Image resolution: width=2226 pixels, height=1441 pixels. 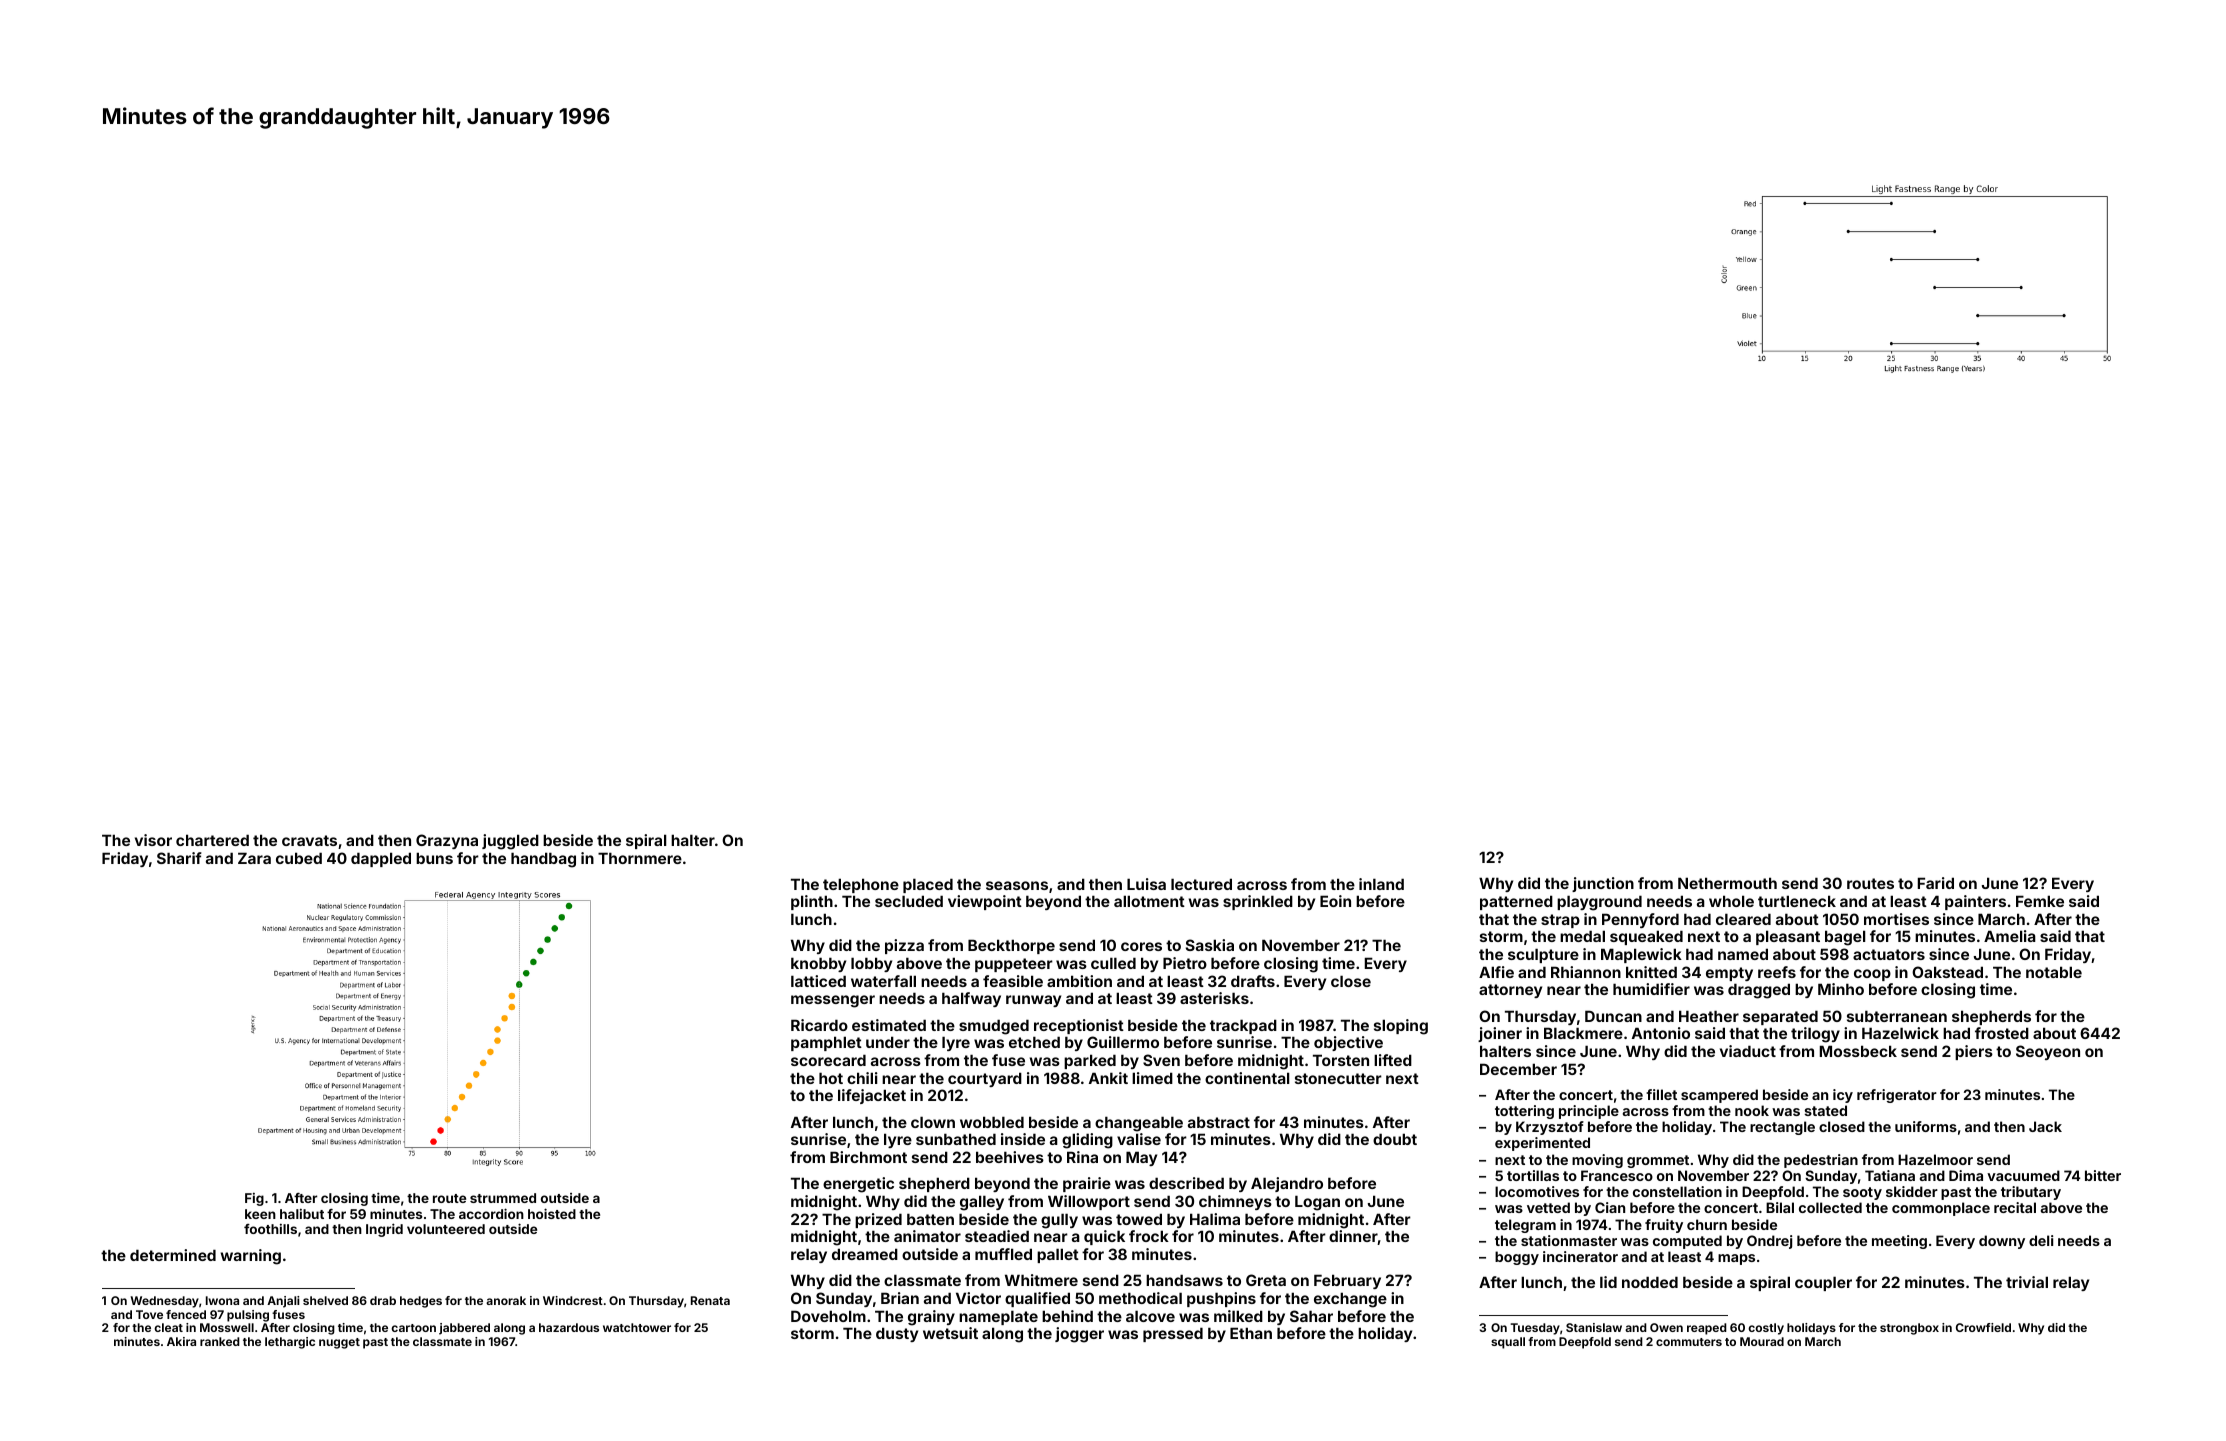 What do you see at coordinates (179, 858) in the image?
I see `Sharif` at bounding box center [179, 858].
